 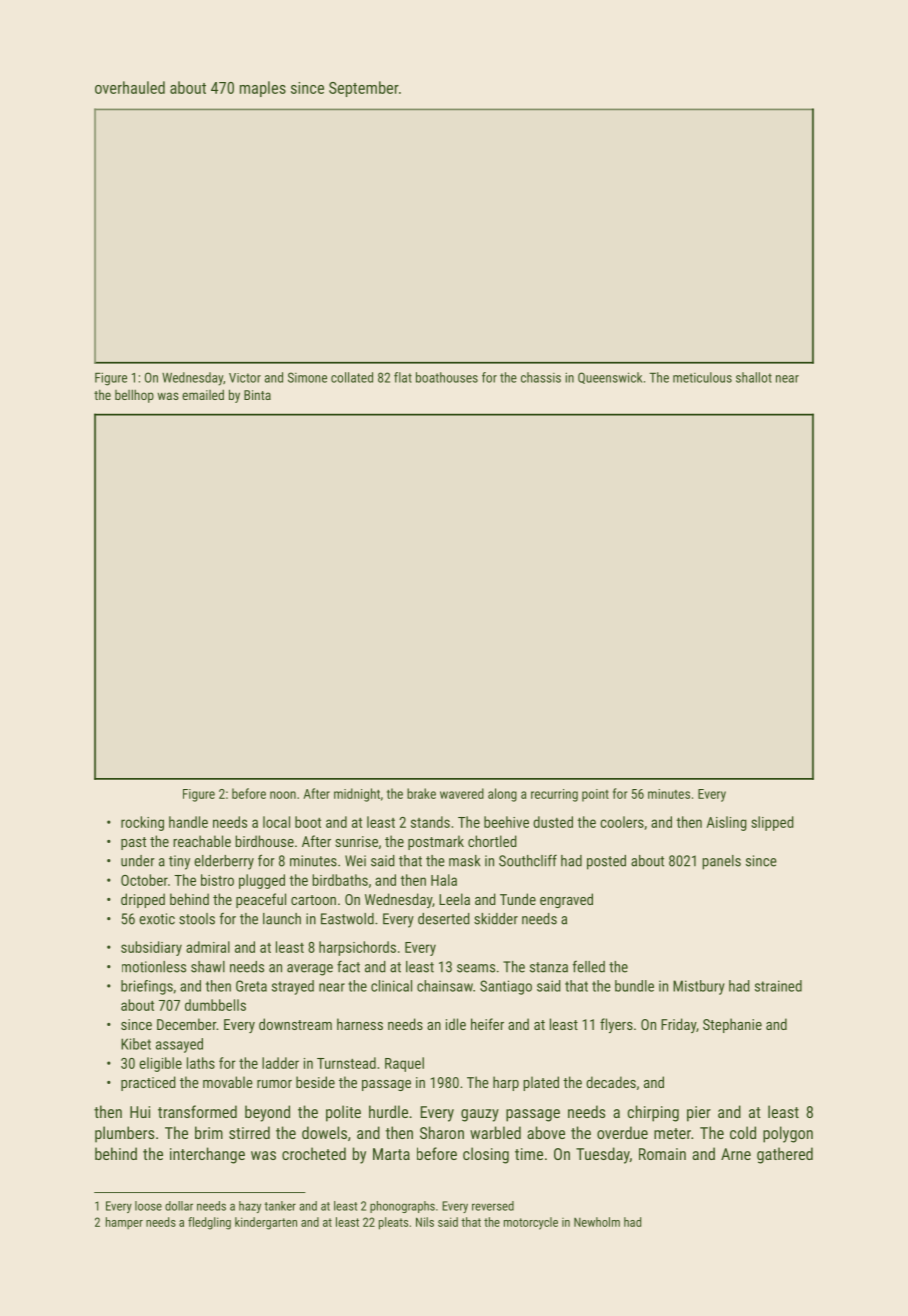 I want to click on overhauled, so click(x=130, y=87).
